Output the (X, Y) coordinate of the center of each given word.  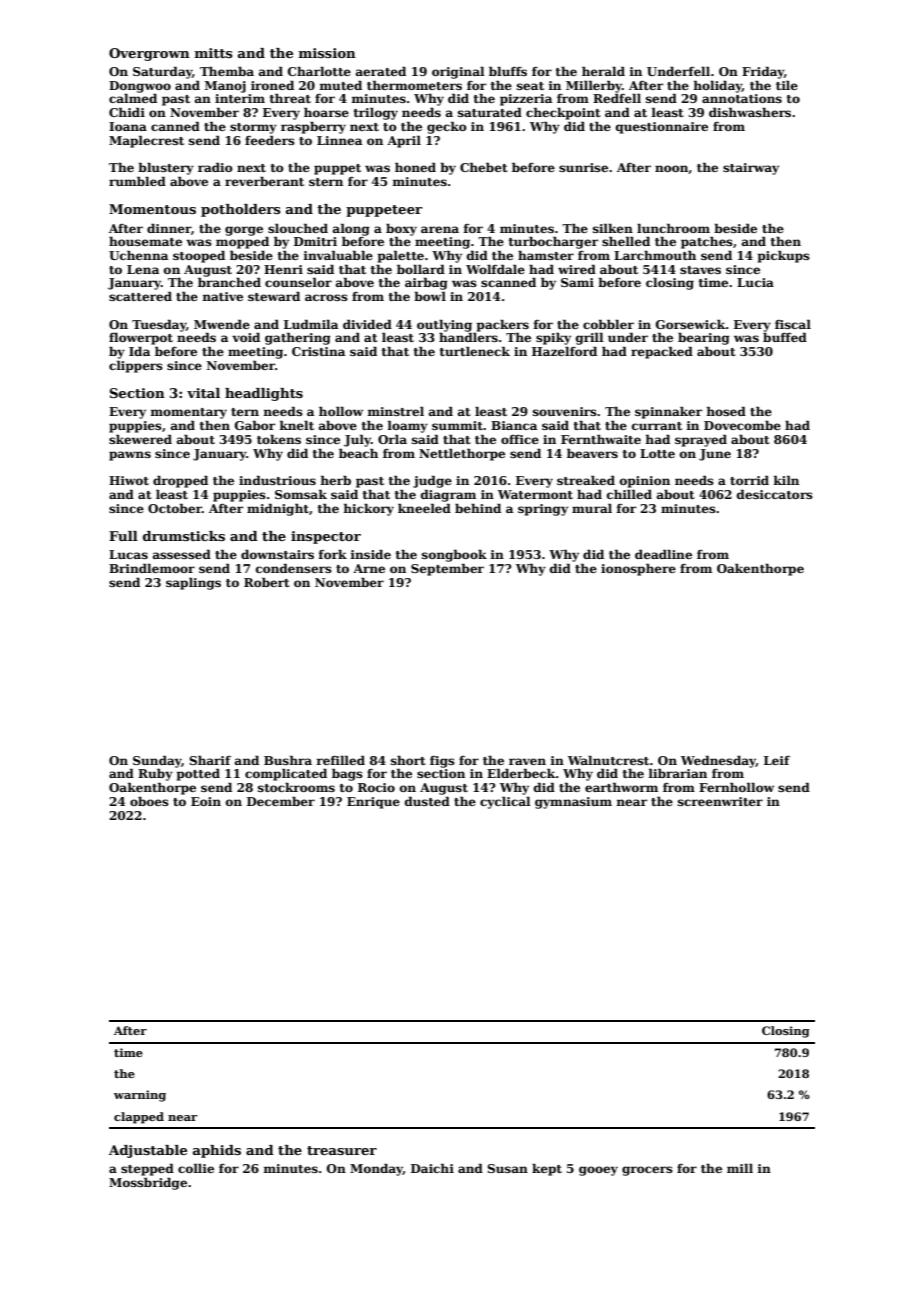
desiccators (775, 494)
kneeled (424, 508)
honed (415, 167)
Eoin (206, 801)
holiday (717, 86)
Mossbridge (148, 1183)
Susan (507, 1168)
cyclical (505, 802)
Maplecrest (146, 141)
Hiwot (129, 480)
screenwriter (720, 801)
